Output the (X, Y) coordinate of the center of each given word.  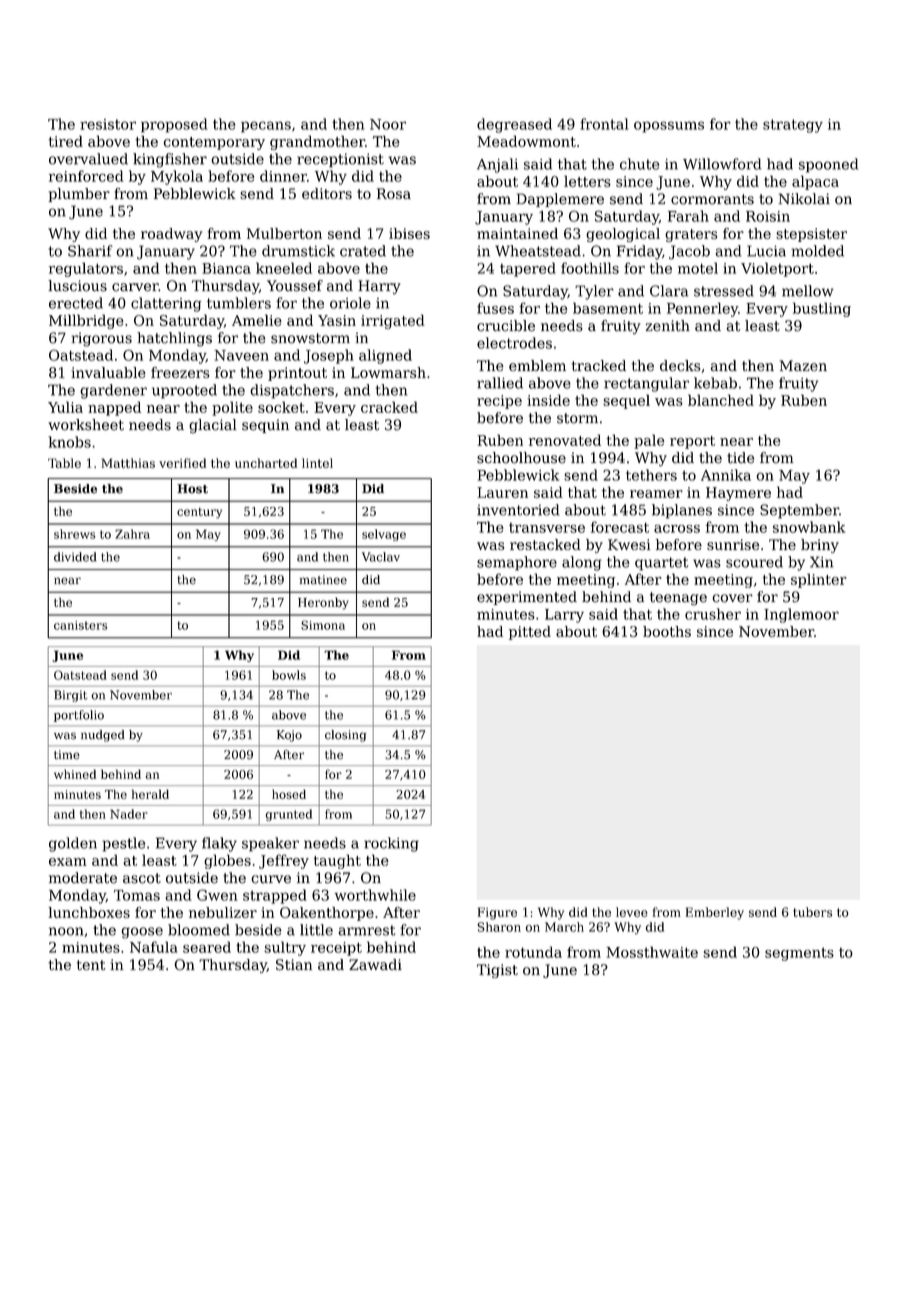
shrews (74, 534)
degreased (514, 125)
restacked (545, 544)
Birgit (71, 696)
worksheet (86, 425)
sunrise (733, 544)
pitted (530, 633)
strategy (793, 126)
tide (740, 458)
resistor (108, 124)
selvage (384, 535)
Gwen (217, 895)
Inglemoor (801, 615)
